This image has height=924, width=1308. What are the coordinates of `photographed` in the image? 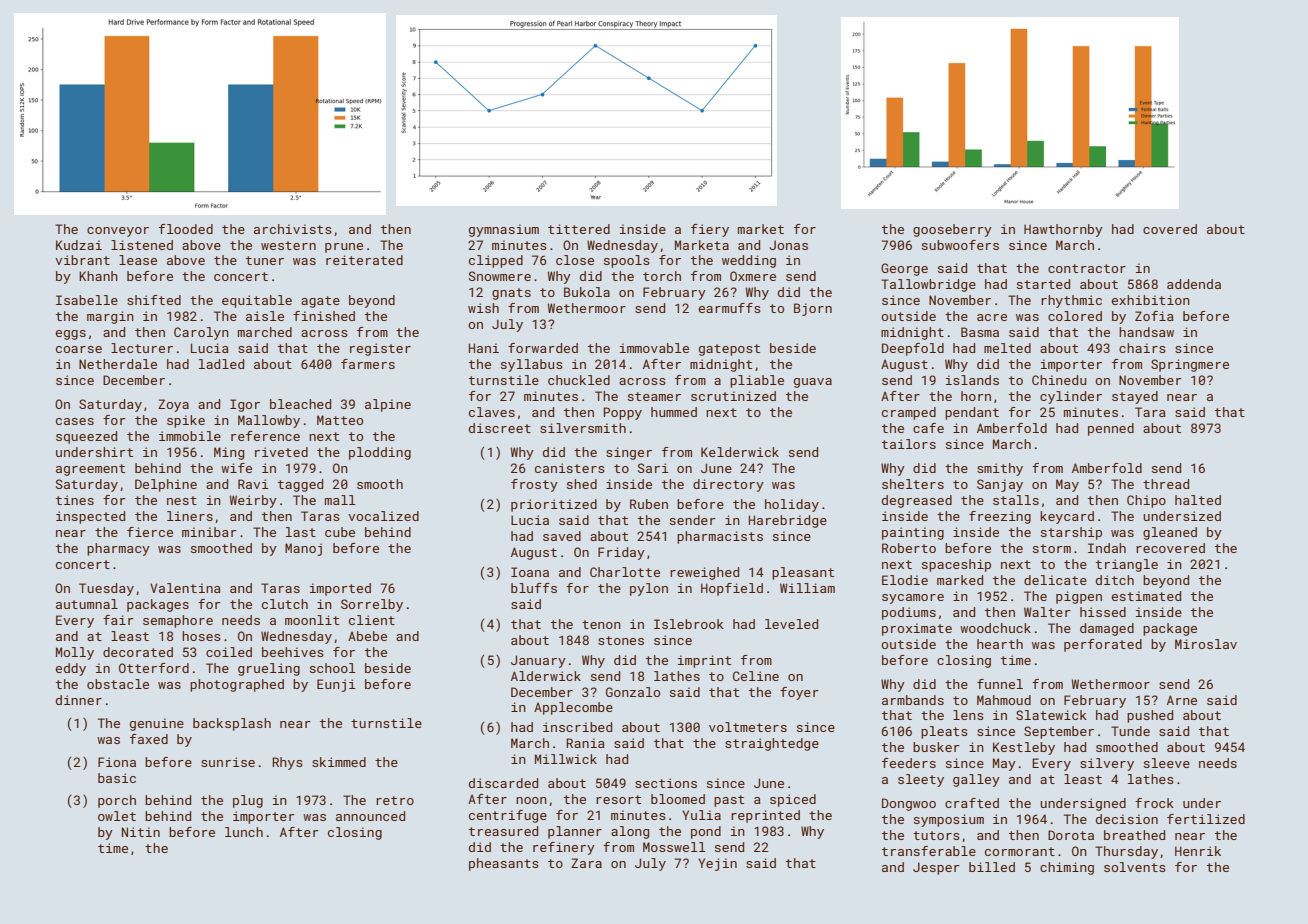 It's located at (237, 685).
